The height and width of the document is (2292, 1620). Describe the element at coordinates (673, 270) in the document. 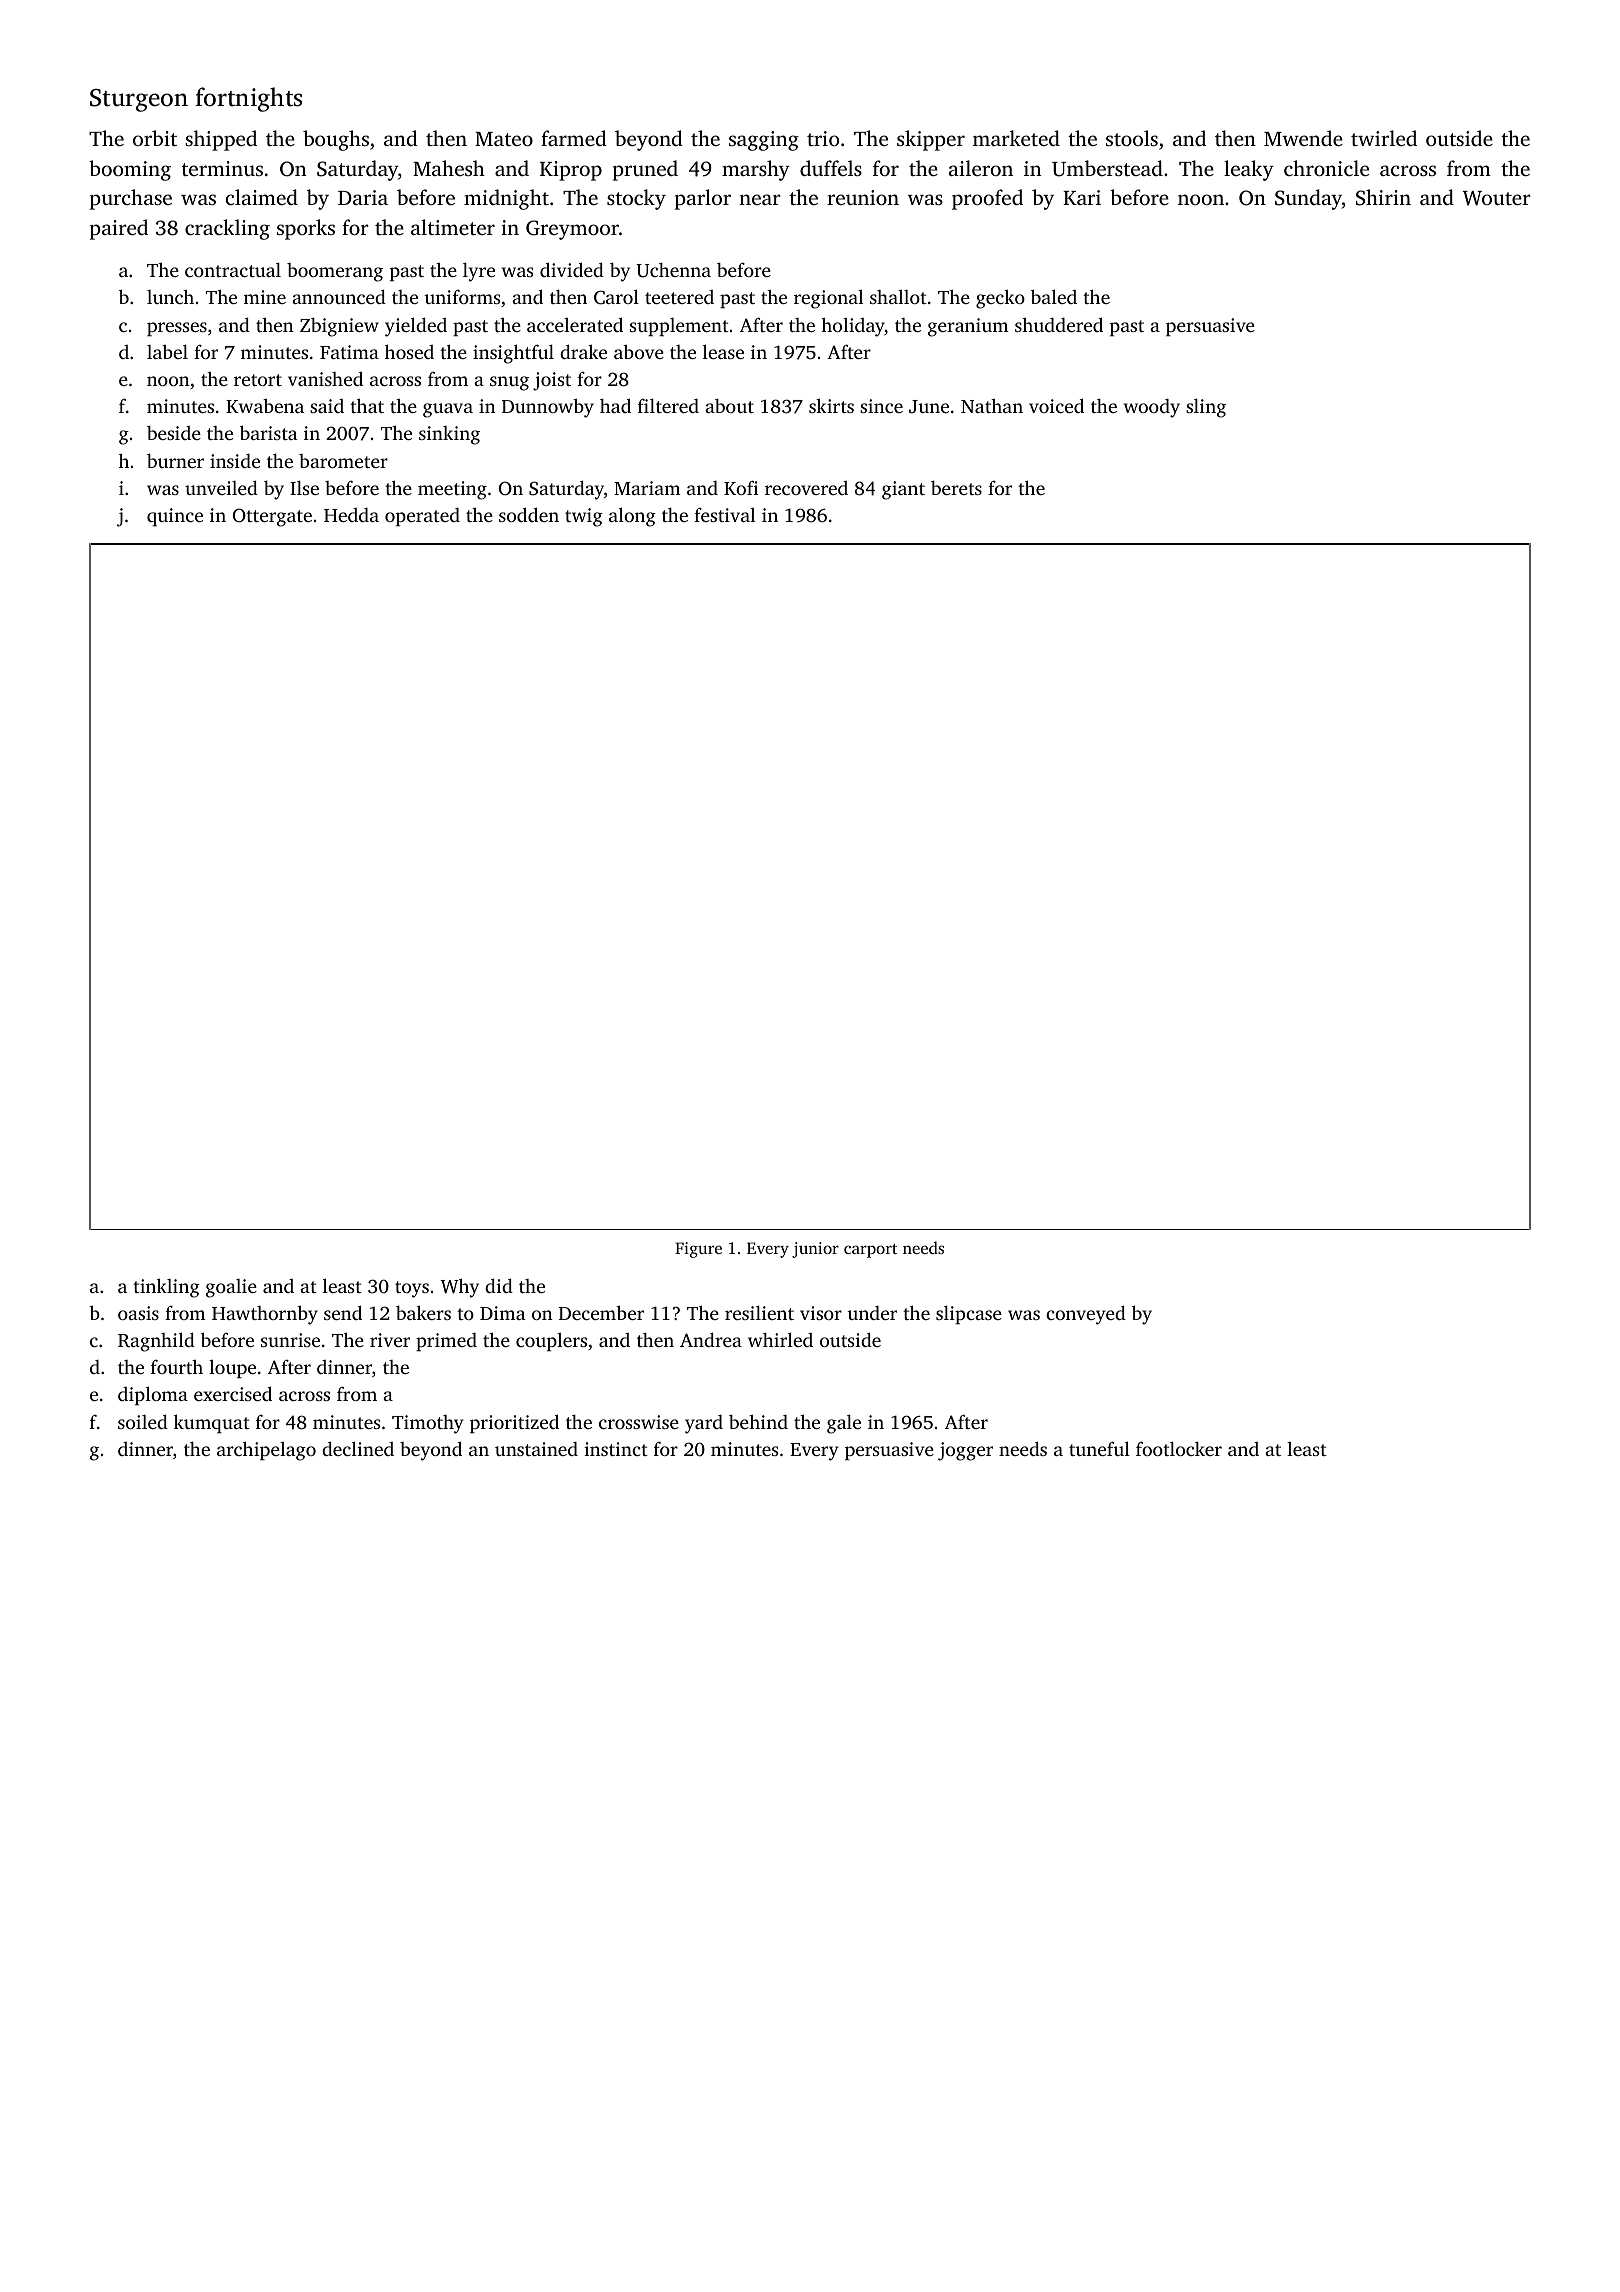

I see `Uchenna` at that location.
